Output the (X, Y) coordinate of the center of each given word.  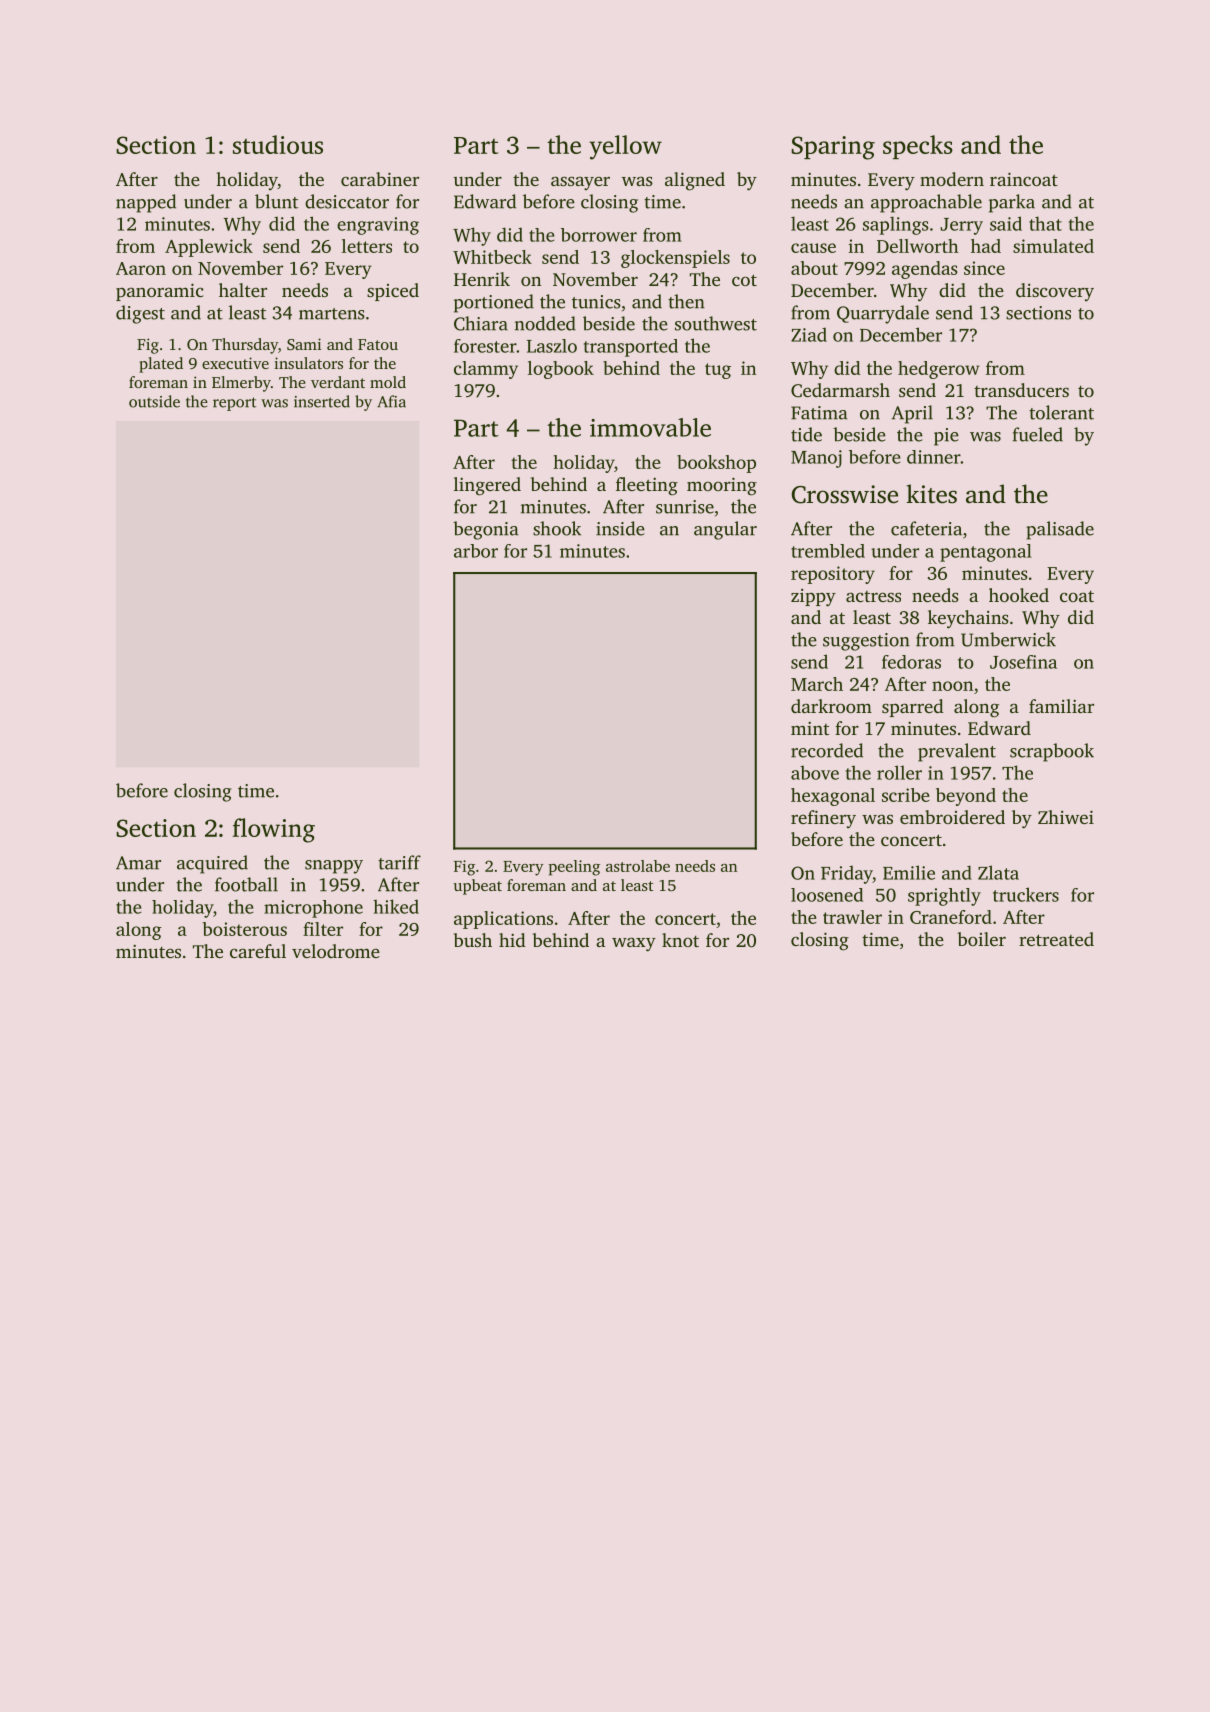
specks (918, 147)
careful (258, 951)
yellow (625, 147)
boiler (982, 939)
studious (278, 144)
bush (473, 940)
